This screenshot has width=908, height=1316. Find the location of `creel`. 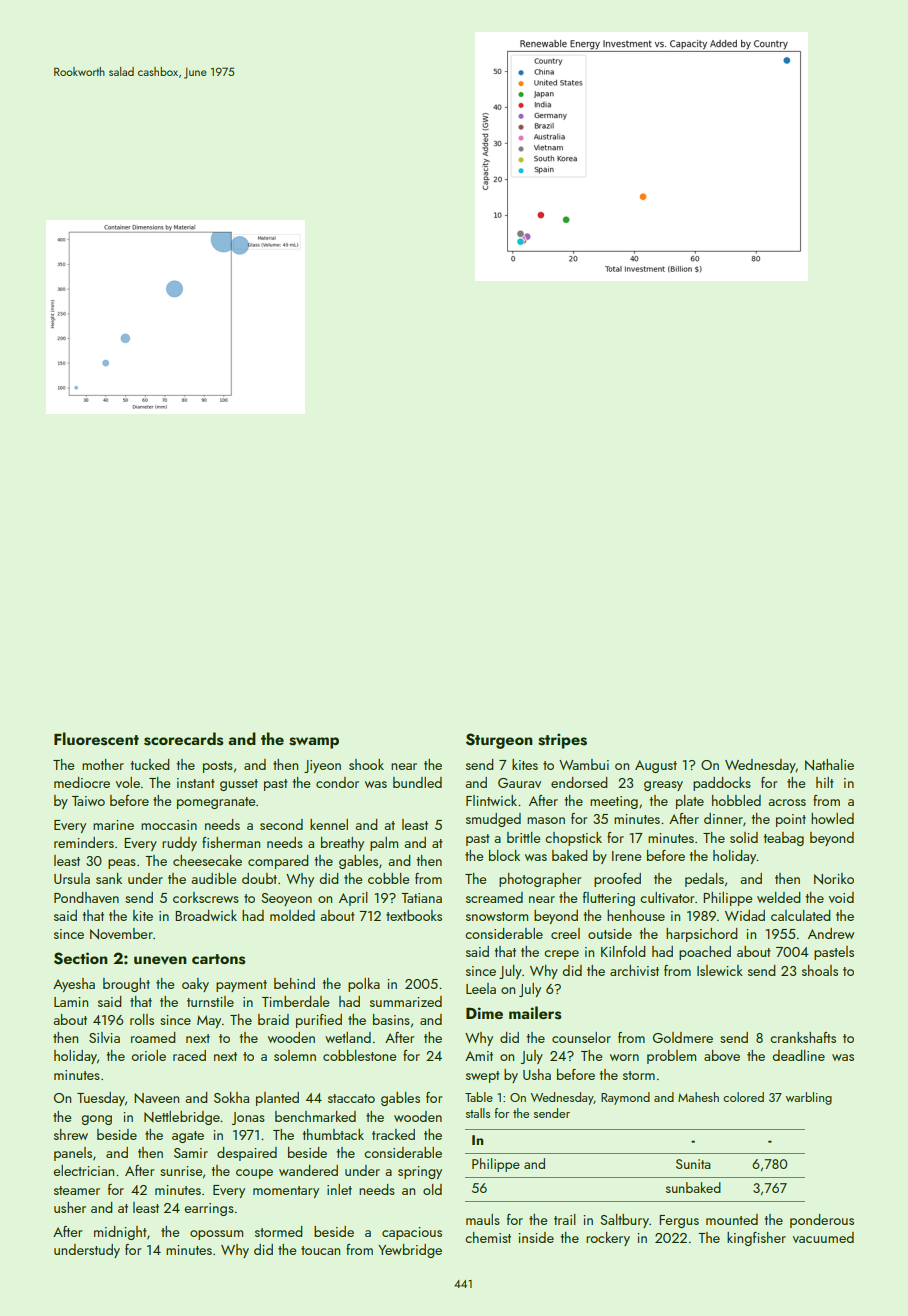

creel is located at coordinates (565, 933).
